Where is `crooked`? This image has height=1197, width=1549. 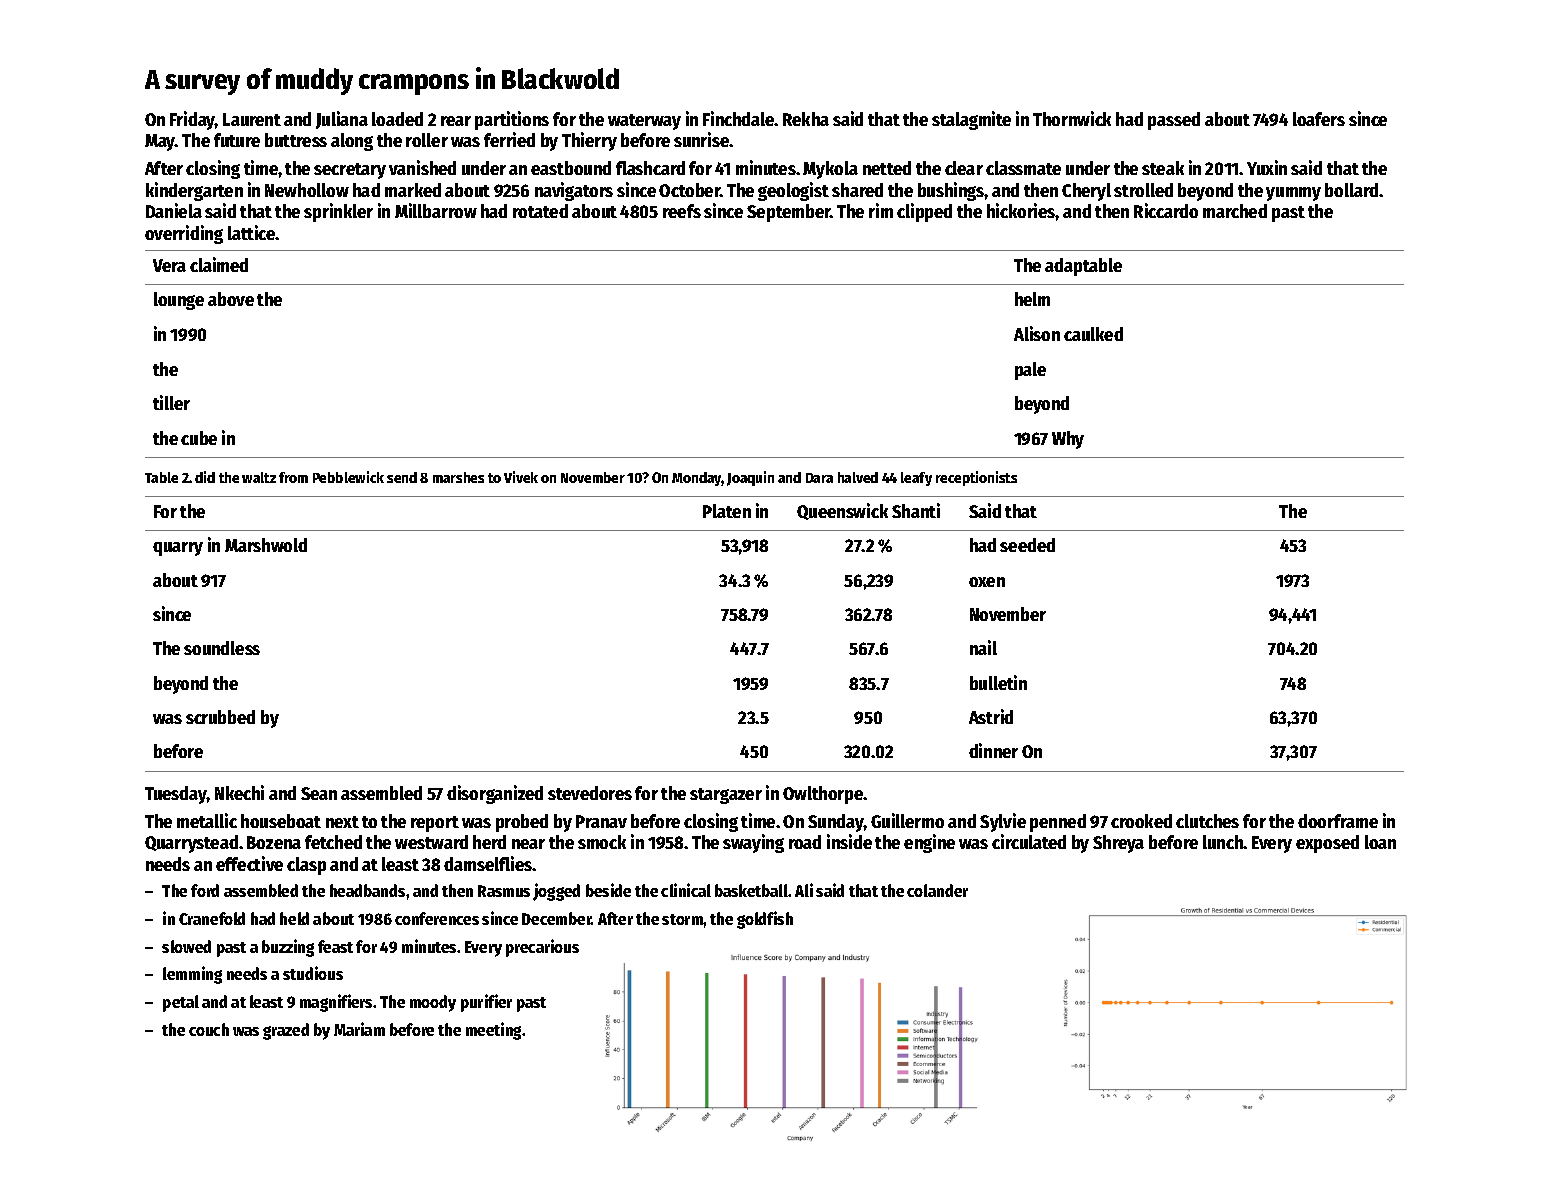 crooked is located at coordinates (1141, 821).
